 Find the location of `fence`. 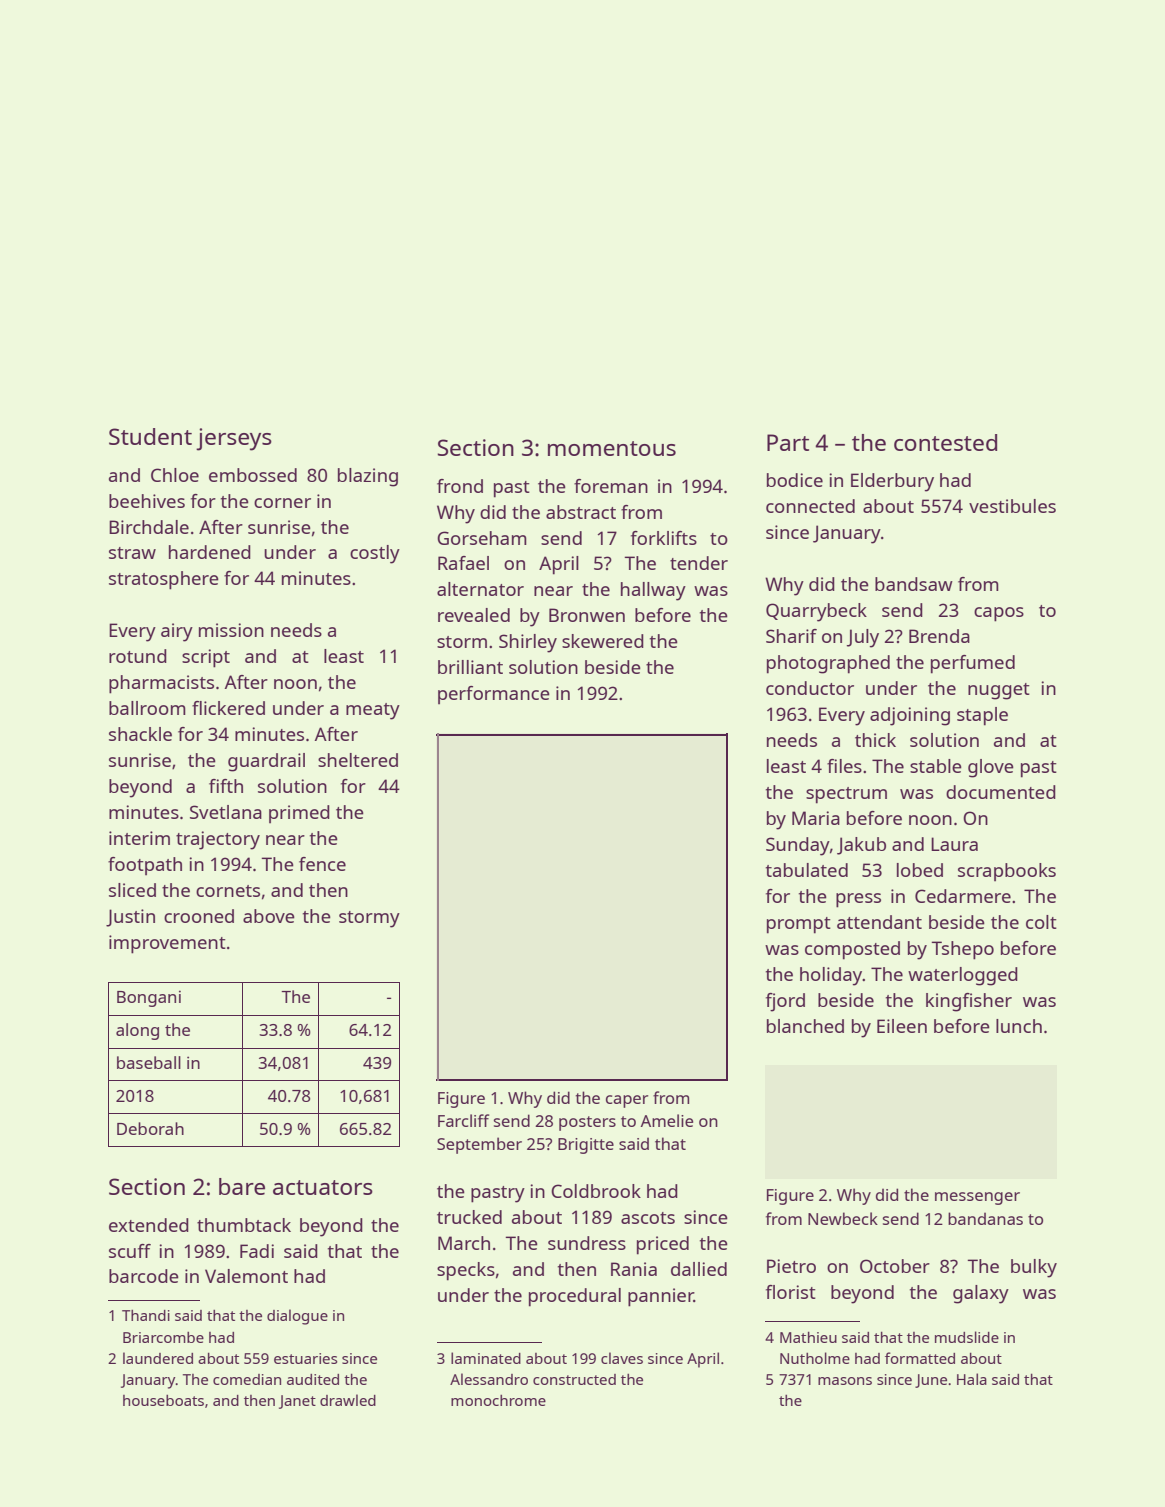

fence is located at coordinates (322, 864).
